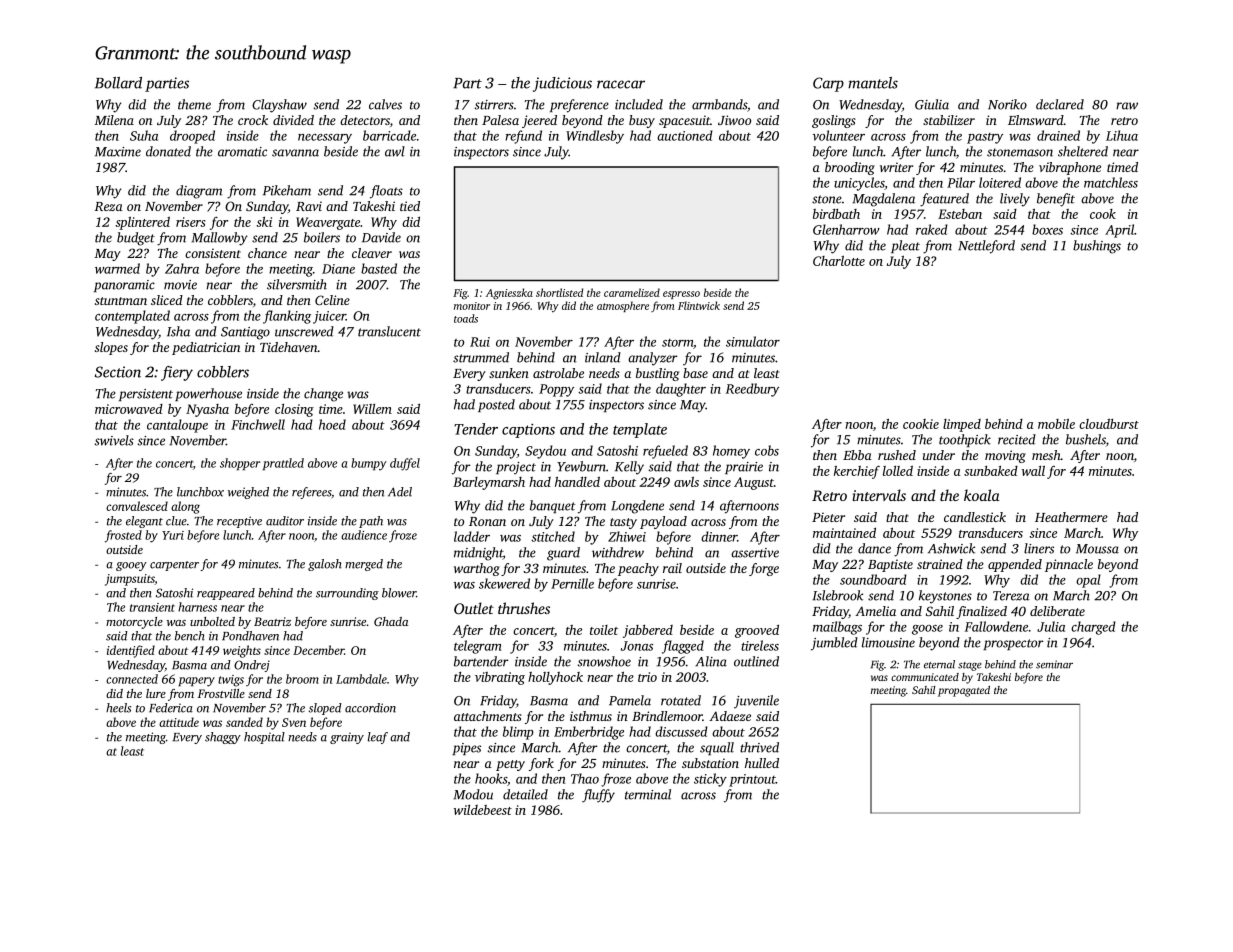  Describe the element at coordinates (142, 223) in the screenshot. I see `splintered` at that location.
